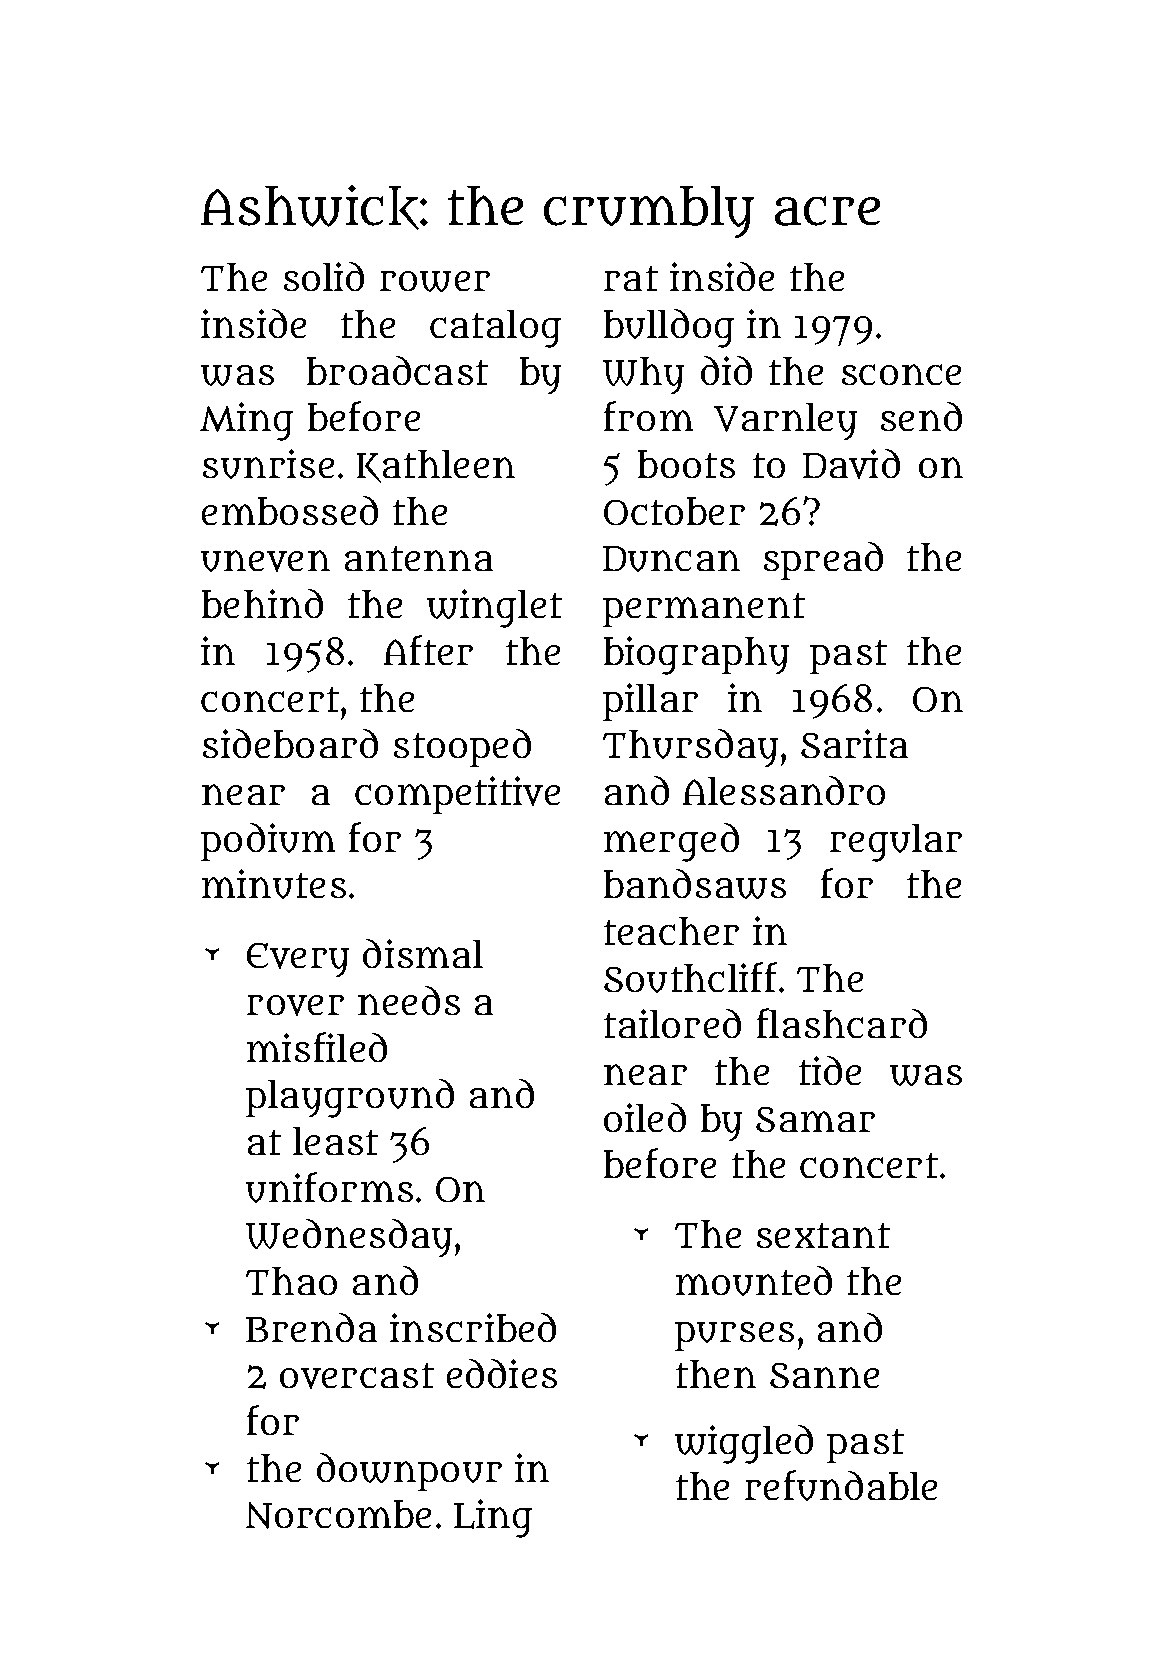 The image size is (1165, 1654). What do you see at coordinates (338, 1514) in the screenshot?
I see `Norcombe` at bounding box center [338, 1514].
